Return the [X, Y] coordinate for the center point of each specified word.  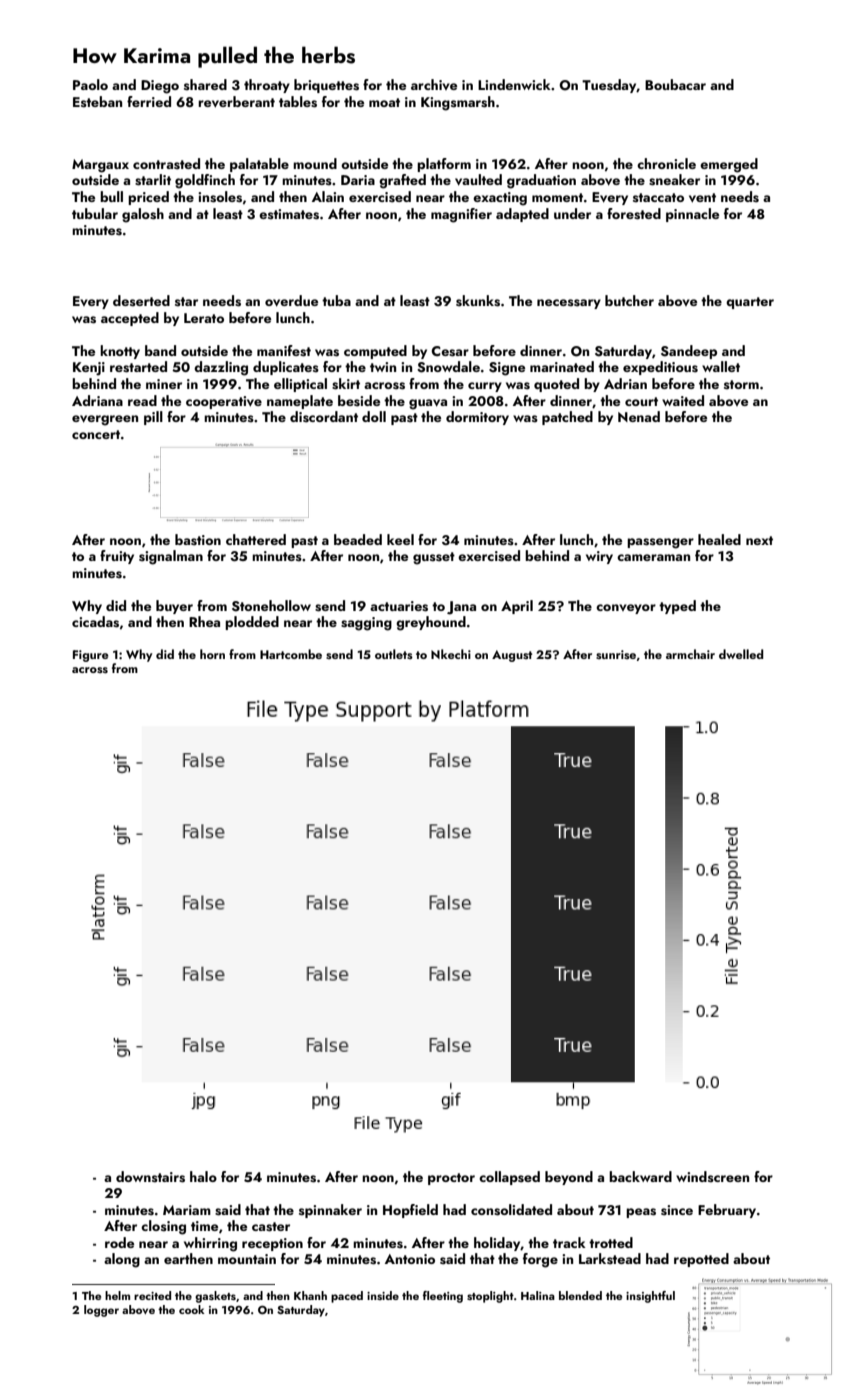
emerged [729, 165]
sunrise [616, 654]
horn [212, 654]
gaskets [215, 1297]
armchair [690, 654]
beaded [358, 539]
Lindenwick [514, 84]
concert [96, 434]
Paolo [90, 84]
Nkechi [451, 654]
